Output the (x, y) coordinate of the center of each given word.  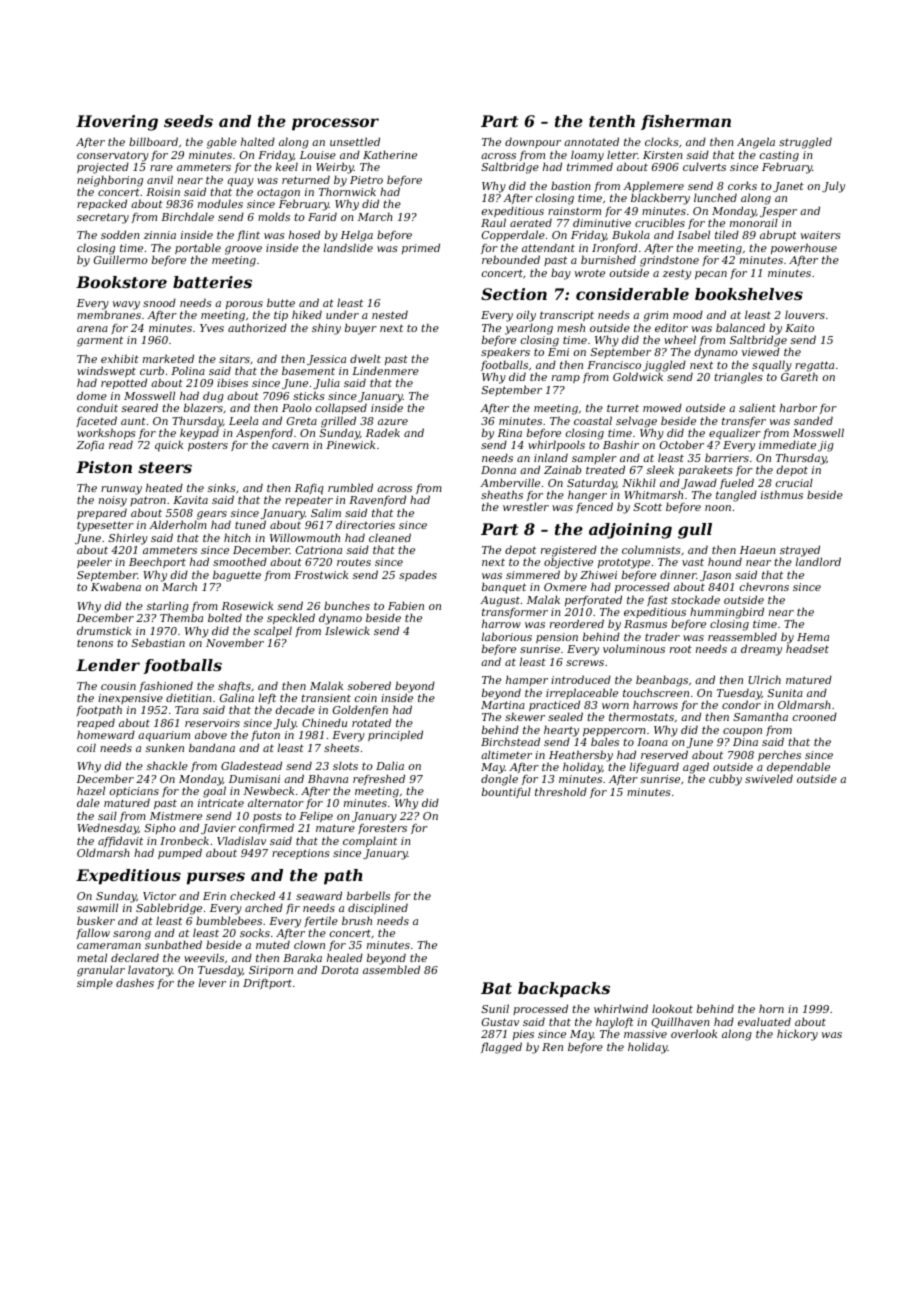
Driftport (267, 984)
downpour (533, 142)
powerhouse (804, 248)
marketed (168, 358)
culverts (704, 166)
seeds (188, 121)
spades (418, 575)
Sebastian (158, 642)
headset (807, 649)
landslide (348, 247)
